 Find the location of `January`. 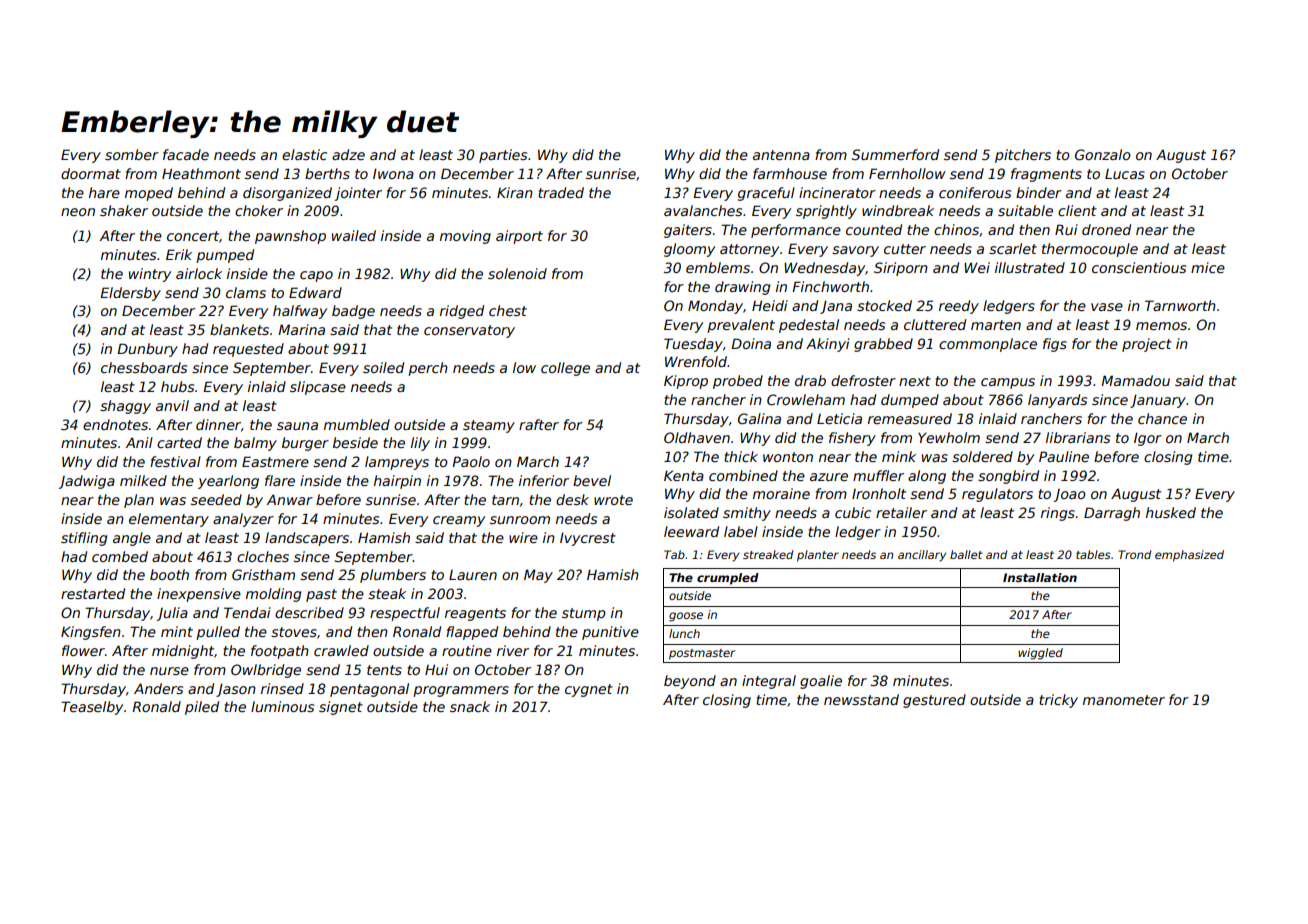

January is located at coordinates (1158, 401).
